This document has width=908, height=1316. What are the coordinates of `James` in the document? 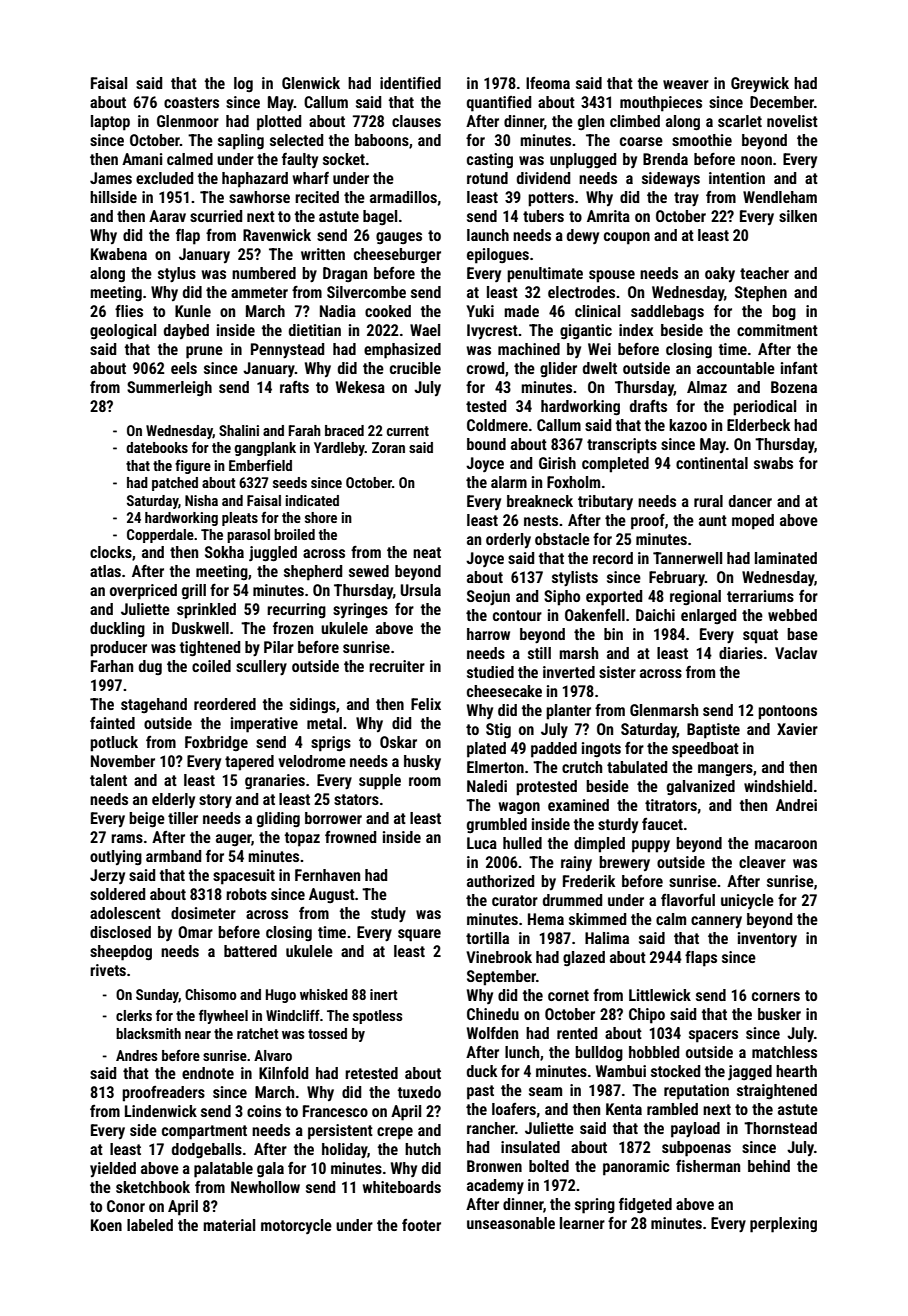 It's located at (111, 178).
